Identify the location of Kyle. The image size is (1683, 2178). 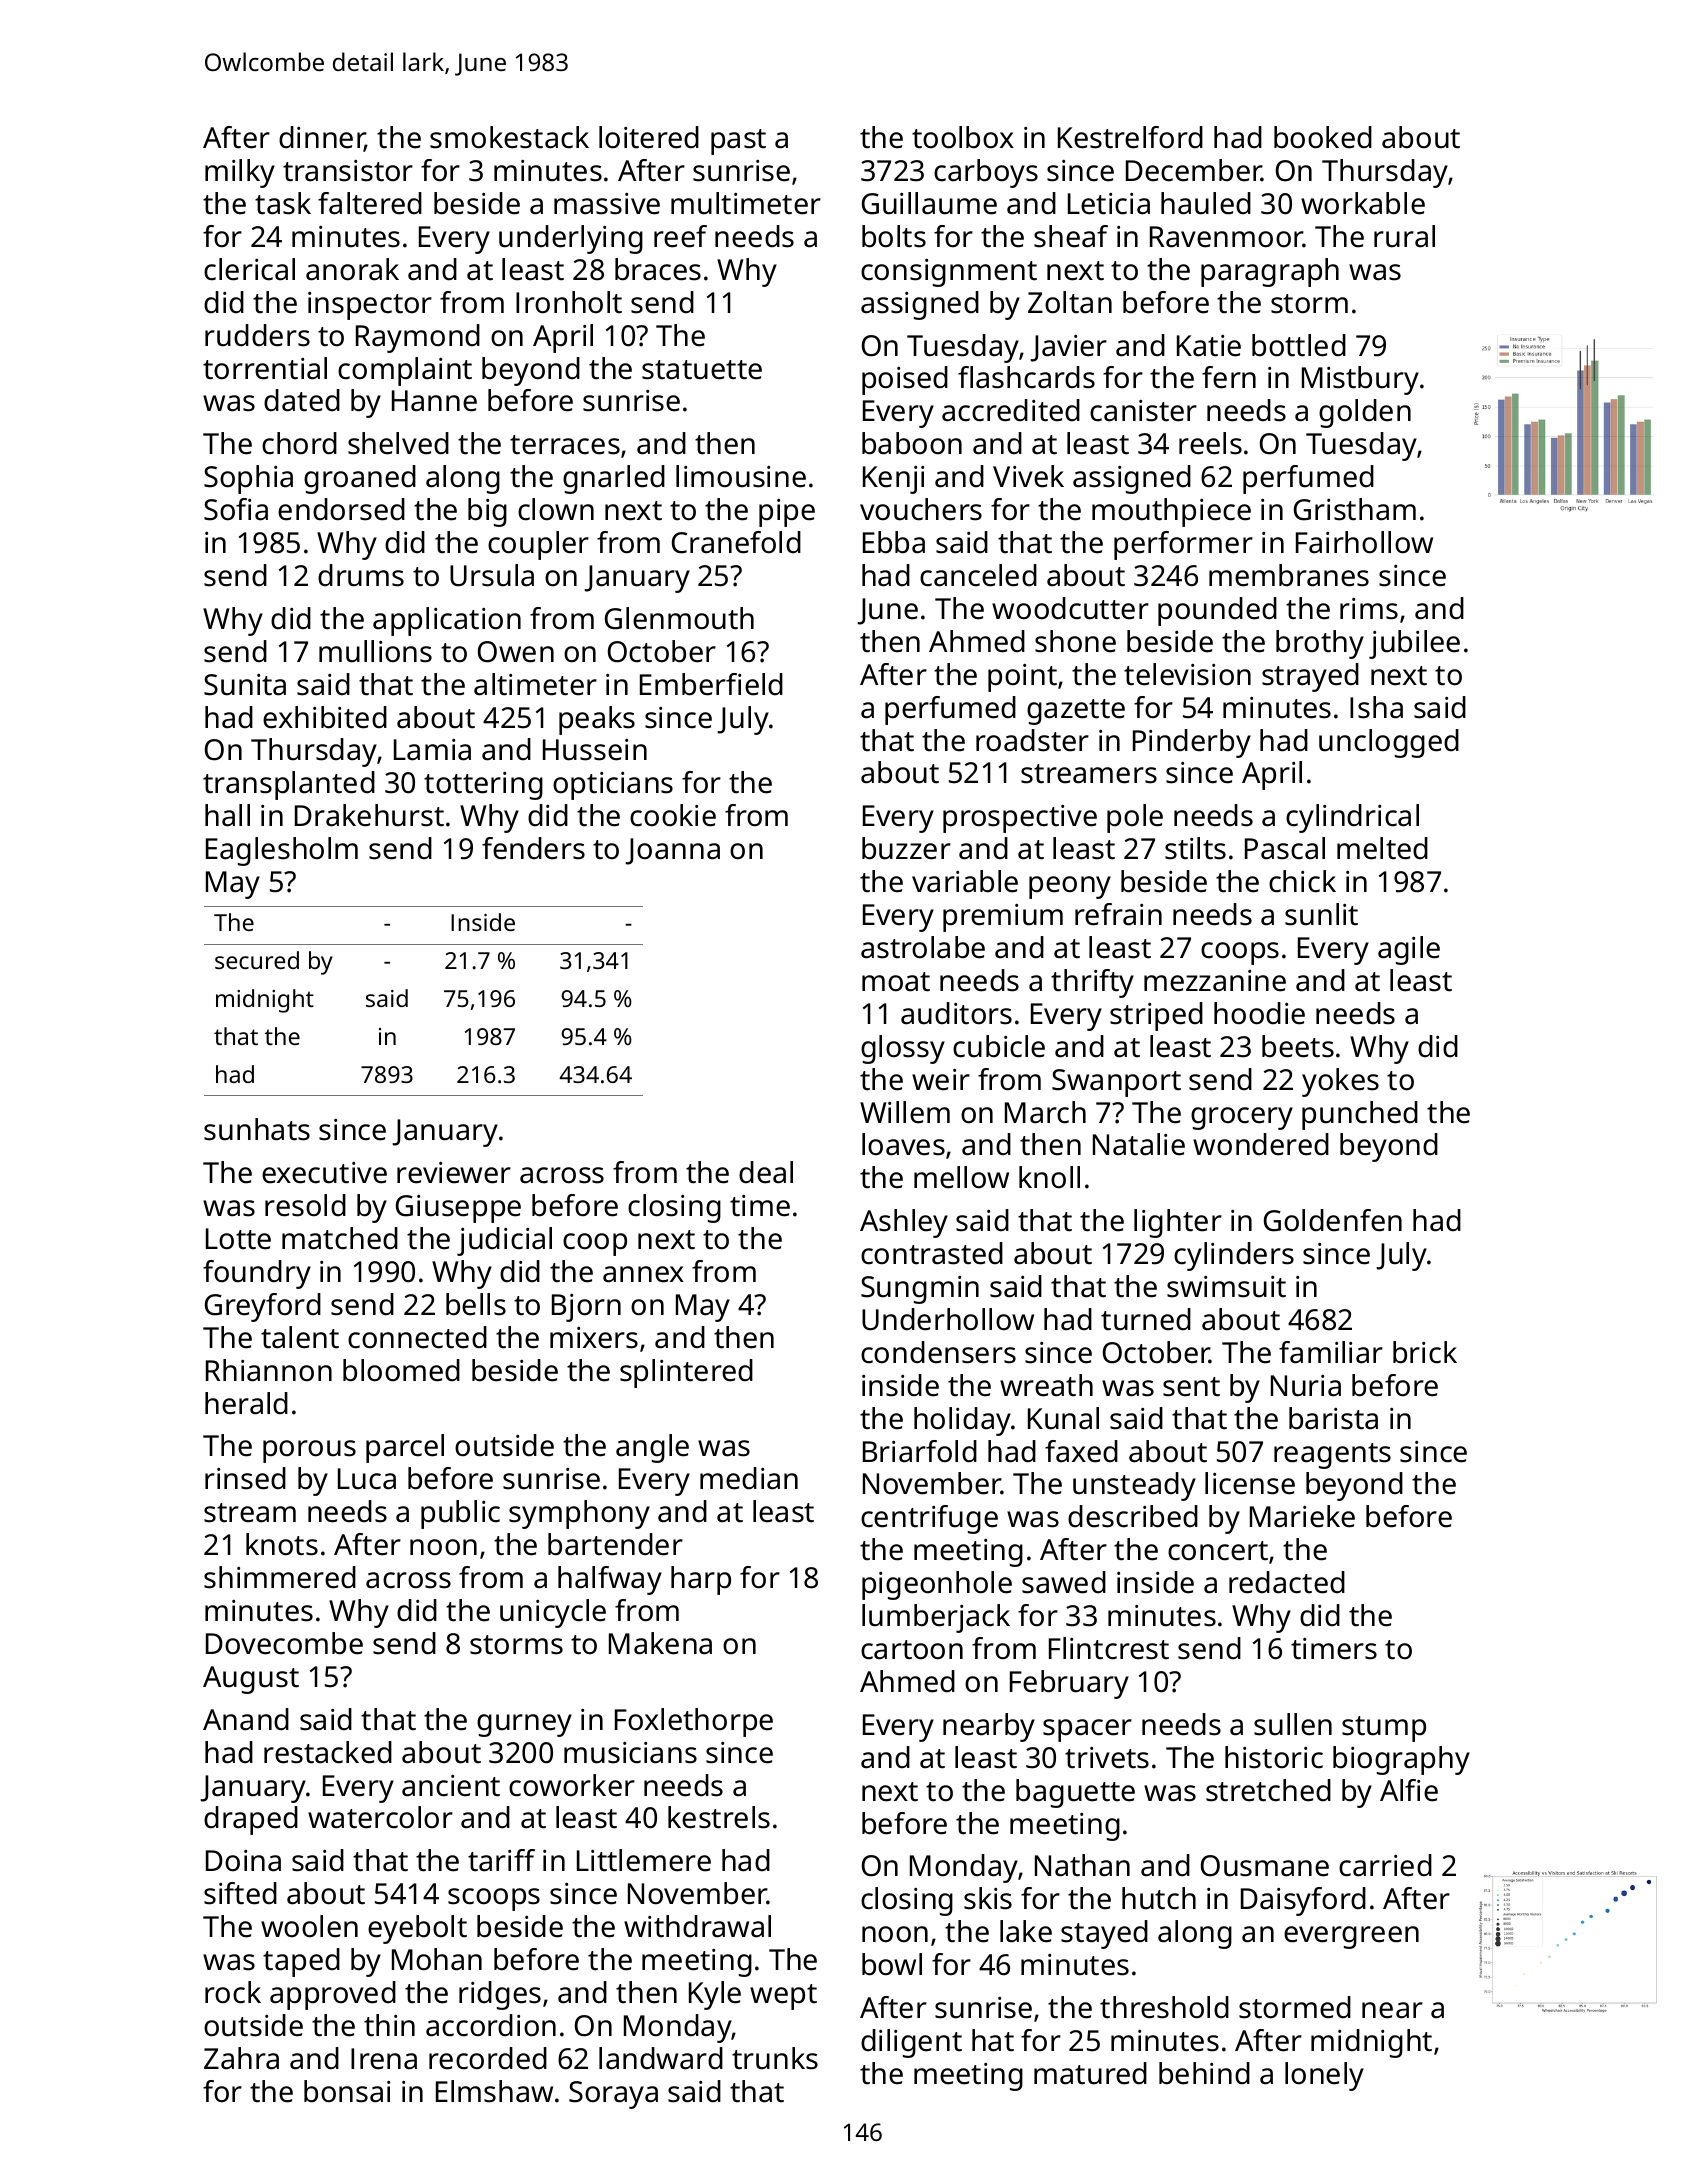
(715, 1995).
